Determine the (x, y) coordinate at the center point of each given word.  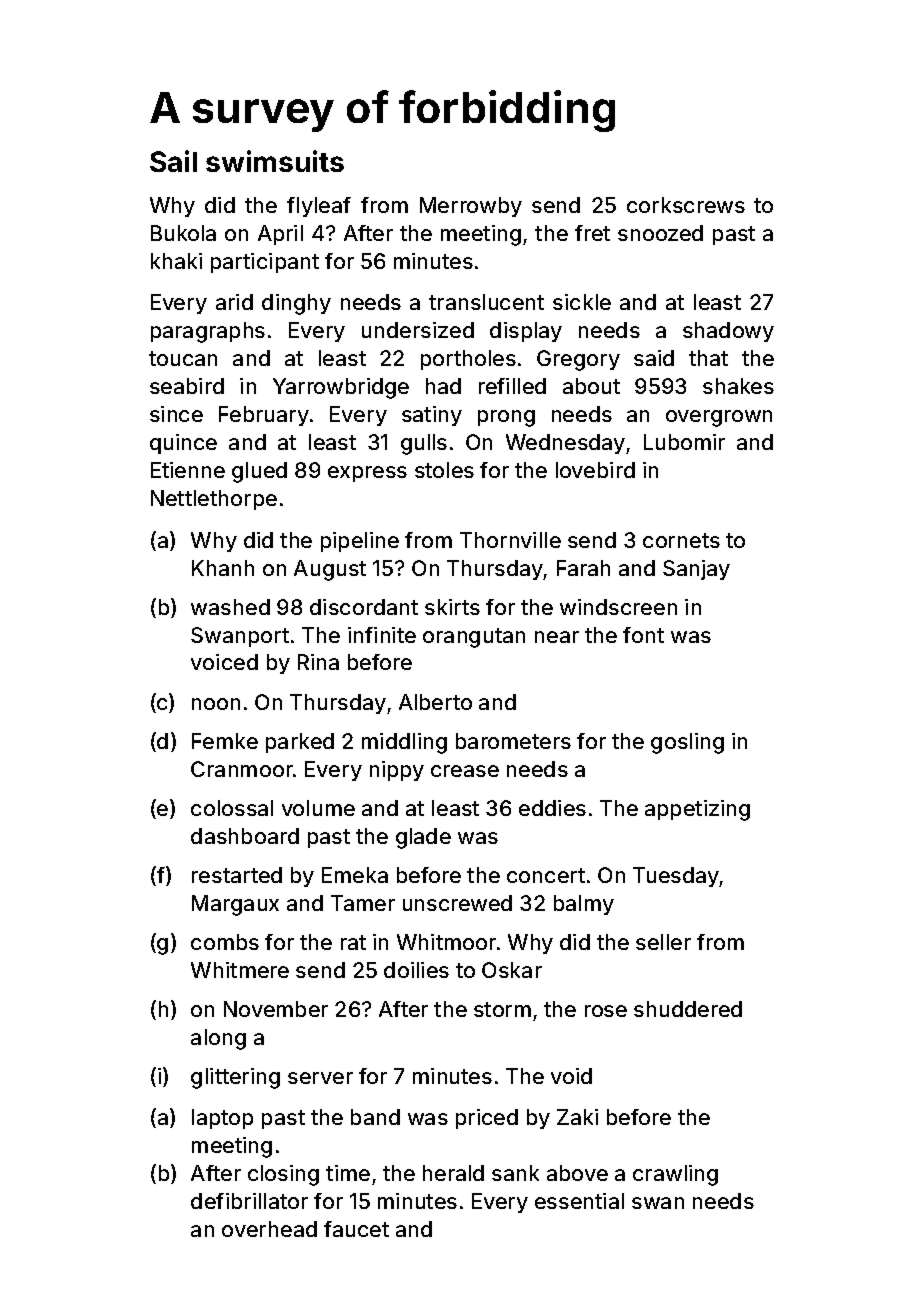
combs (225, 942)
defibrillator (249, 1201)
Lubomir (684, 442)
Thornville (510, 540)
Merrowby (471, 207)
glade (423, 838)
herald (453, 1173)
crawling (675, 1175)
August (330, 570)
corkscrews (686, 205)
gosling (687, 743)
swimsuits (275, 161)
